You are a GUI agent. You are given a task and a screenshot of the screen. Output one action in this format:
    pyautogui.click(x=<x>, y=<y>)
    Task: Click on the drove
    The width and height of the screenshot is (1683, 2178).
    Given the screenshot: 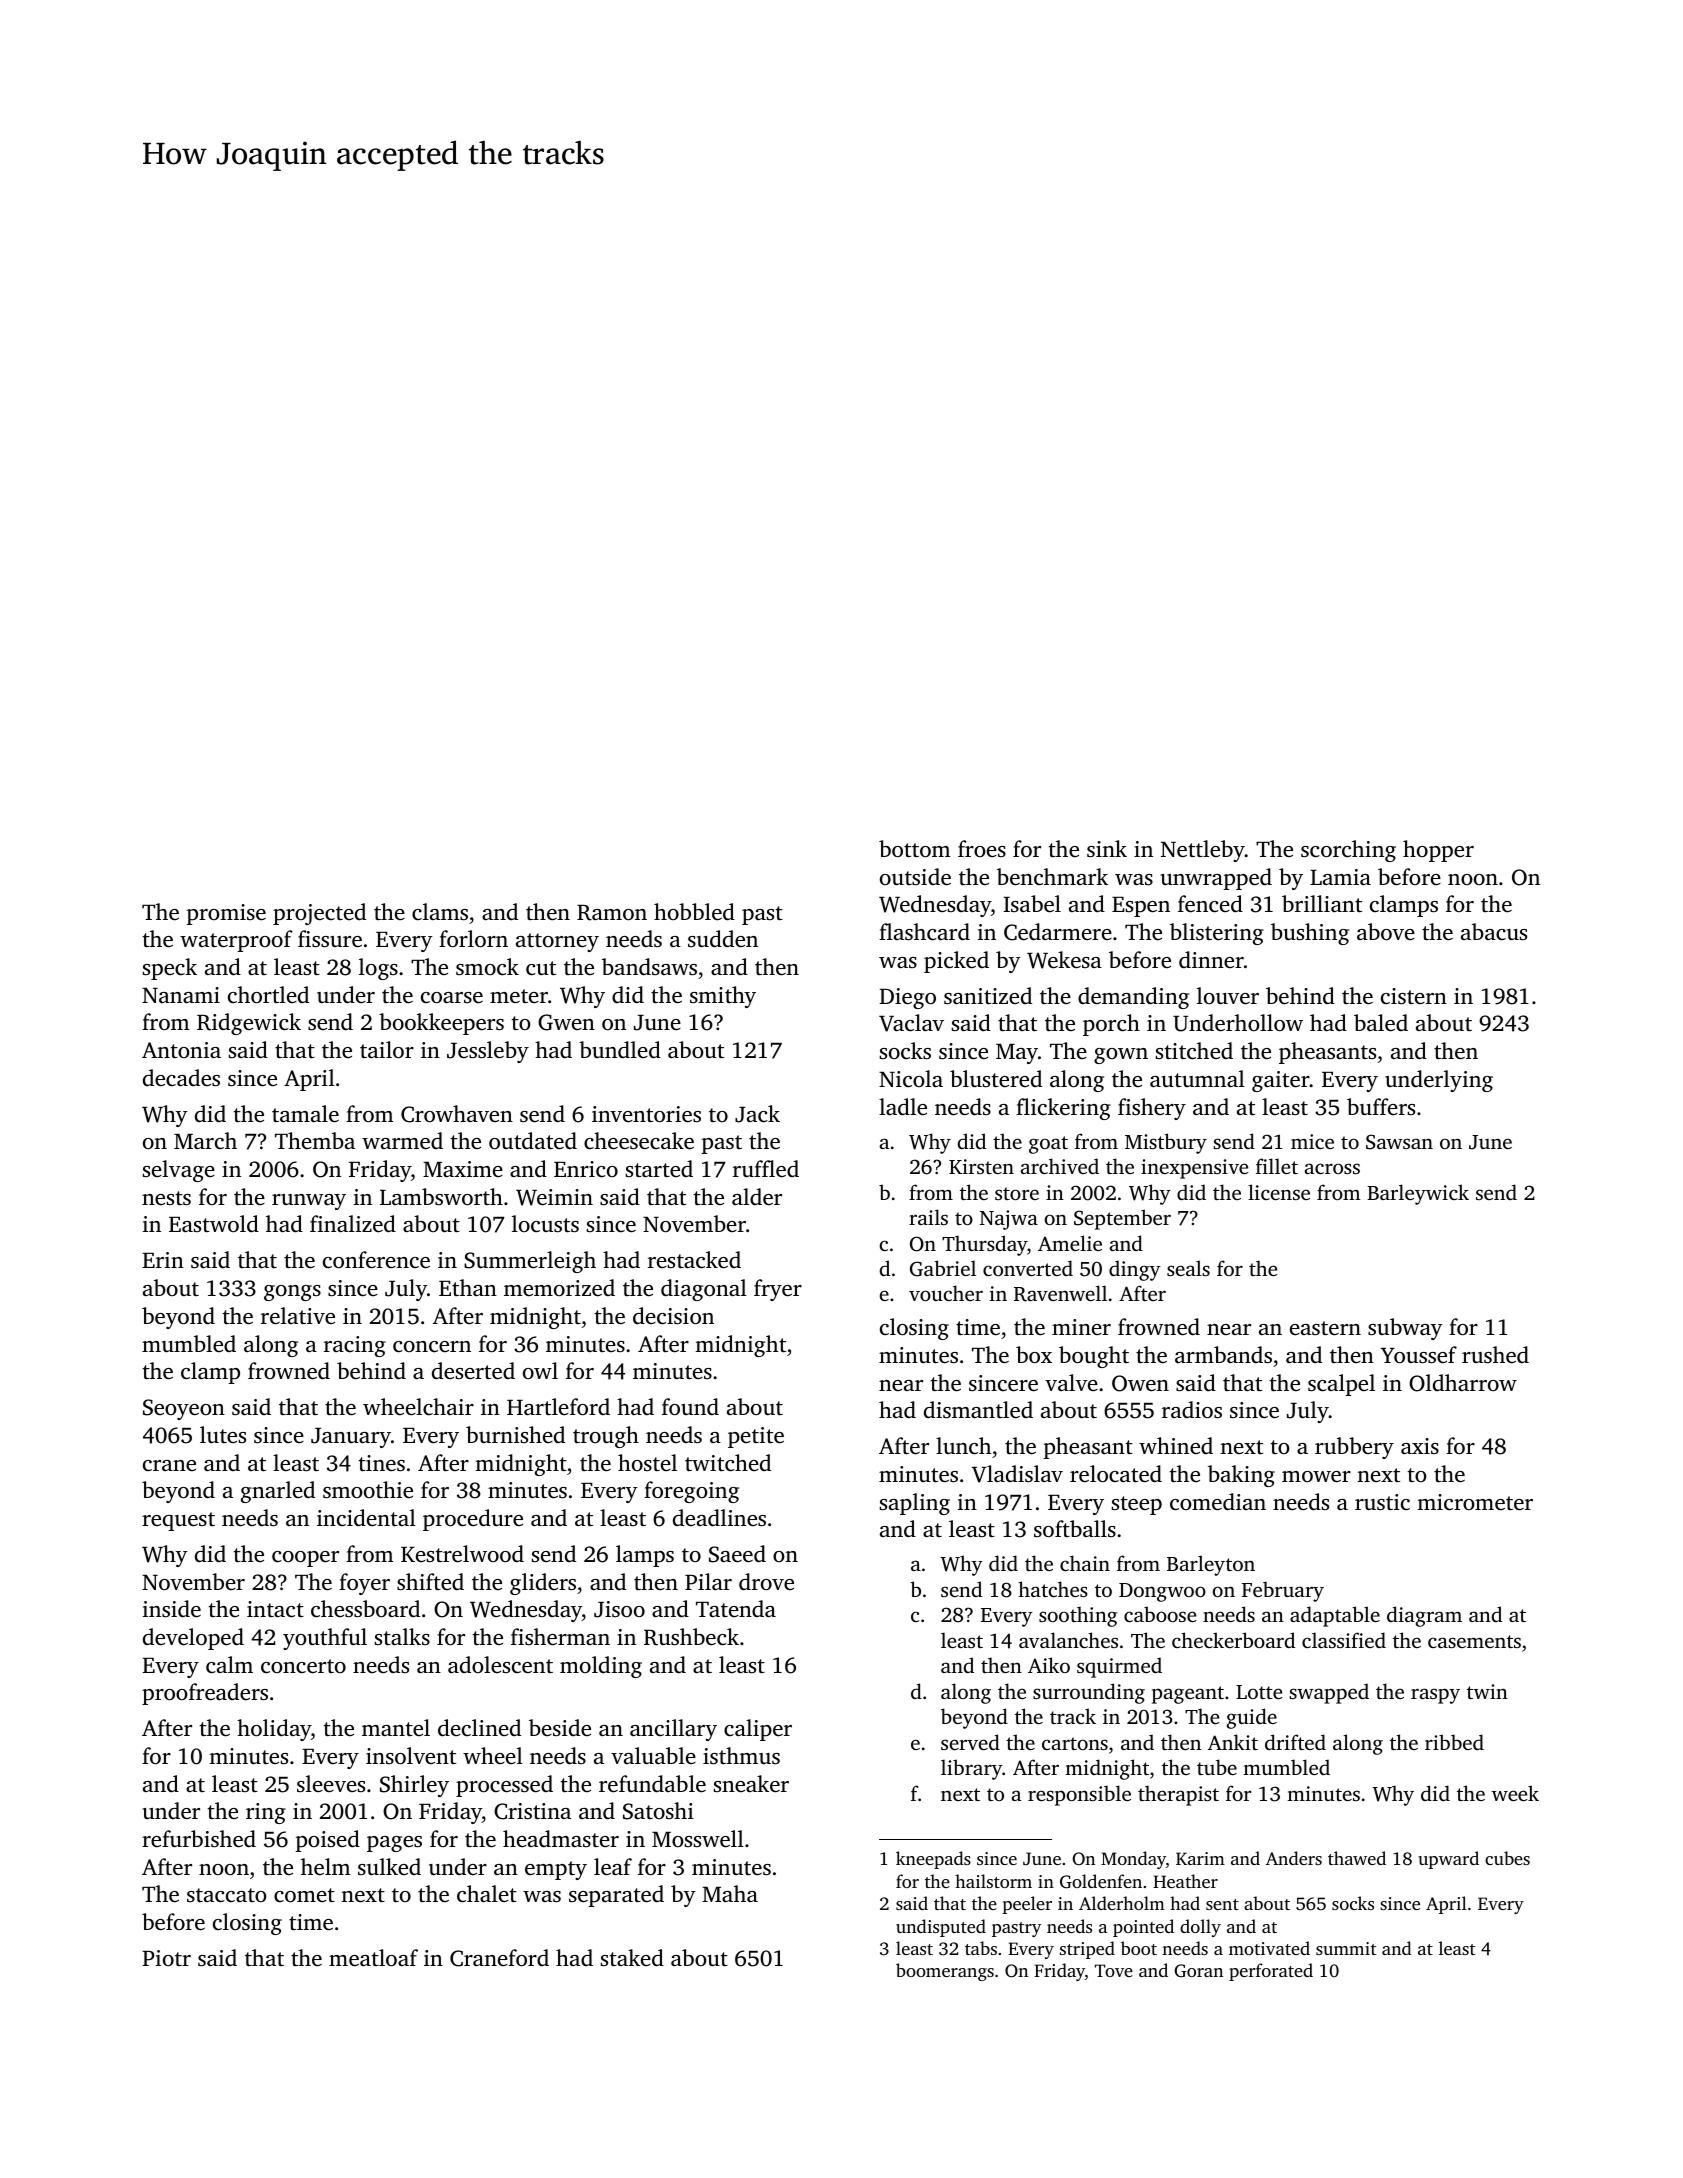 What is the action you would take?
    pyautogui.click(x=766, y=1582)
